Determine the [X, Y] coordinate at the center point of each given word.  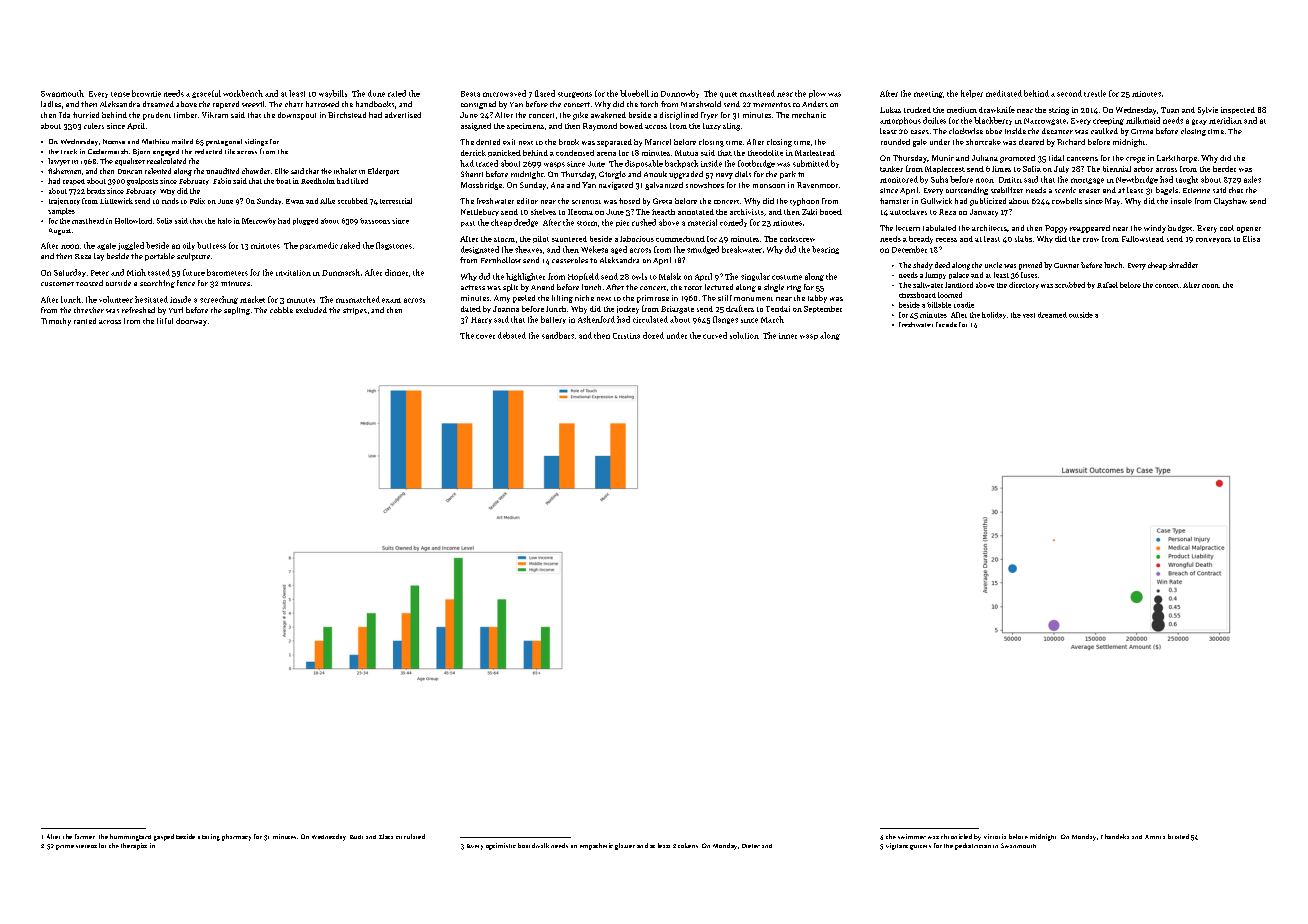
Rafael [1107, 285]
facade [946, 324]
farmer [85, 836]
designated [480, 250]
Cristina [626, 336]
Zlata [386, 836]
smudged [703, 250]
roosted [89, 283]
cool [1227, 228]
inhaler [345, 171]
